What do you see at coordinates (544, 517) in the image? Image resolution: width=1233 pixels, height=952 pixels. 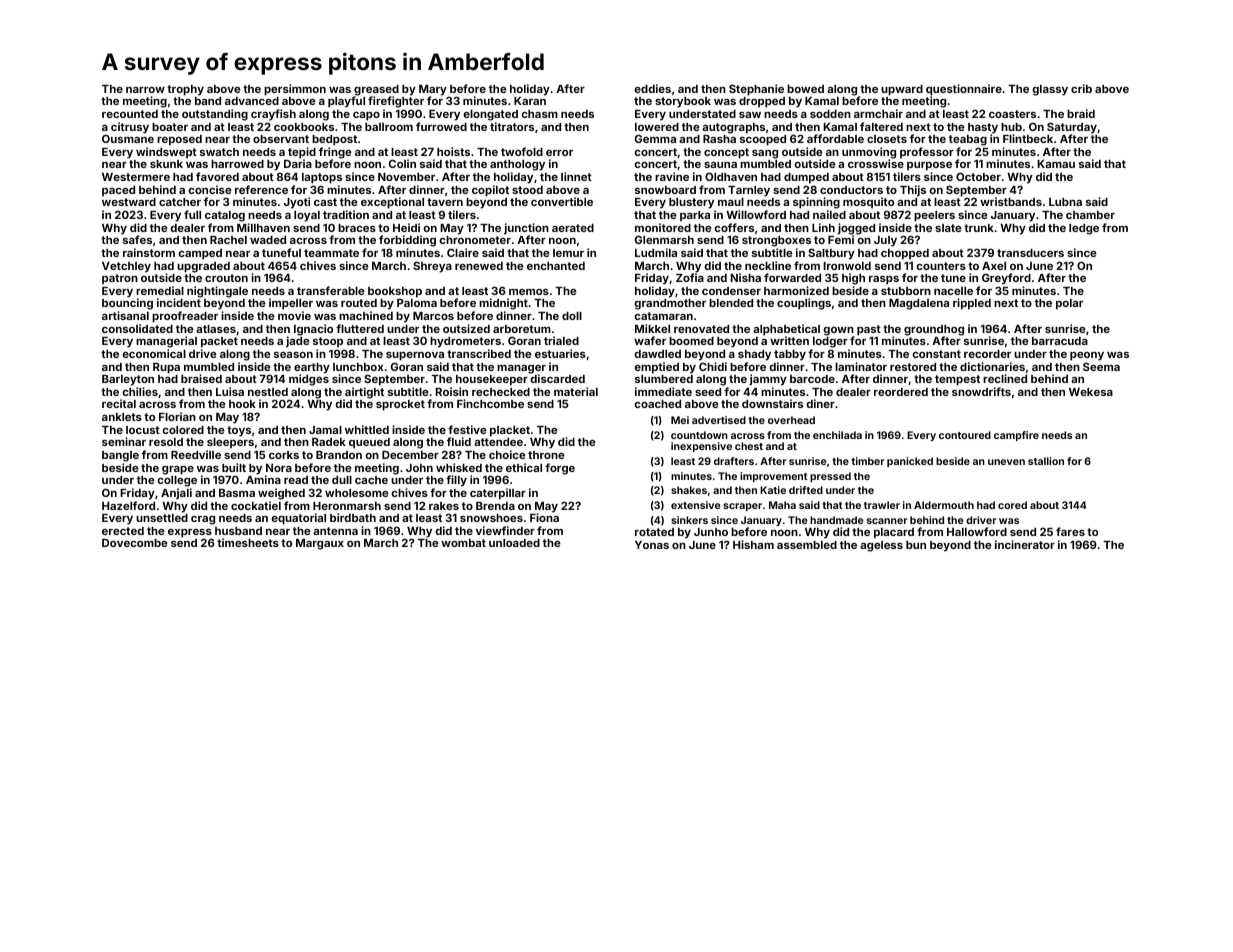 I see `Fiona` at bounding box center [544, 517].
